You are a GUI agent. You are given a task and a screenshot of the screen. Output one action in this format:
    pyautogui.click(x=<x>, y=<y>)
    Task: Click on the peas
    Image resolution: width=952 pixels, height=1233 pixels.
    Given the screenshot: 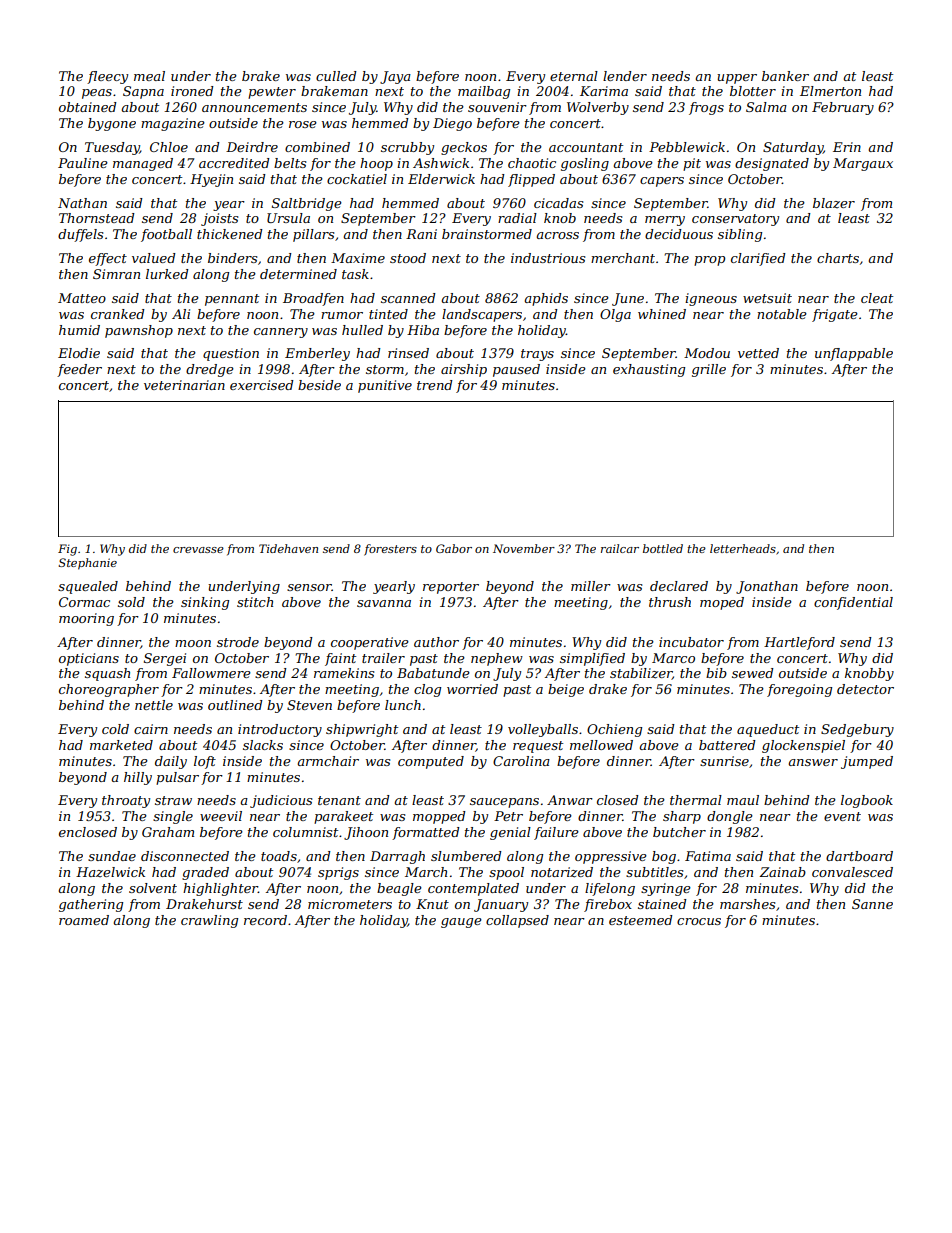 What is the action you would take?
    pyautogui.click(x=97, y=94)
